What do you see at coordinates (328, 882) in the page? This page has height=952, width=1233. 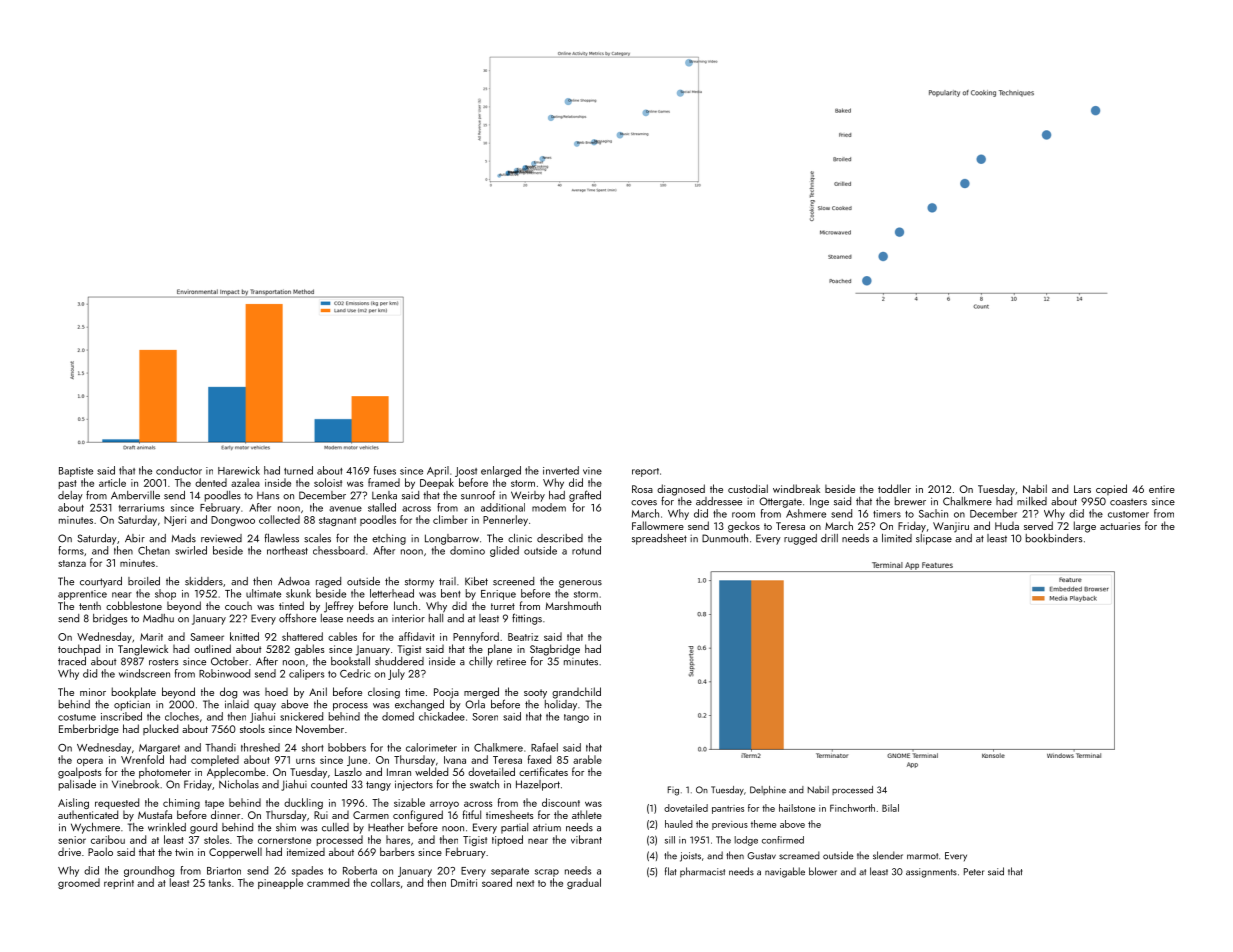 I see `crammed` at bounding box center [328, 882].
